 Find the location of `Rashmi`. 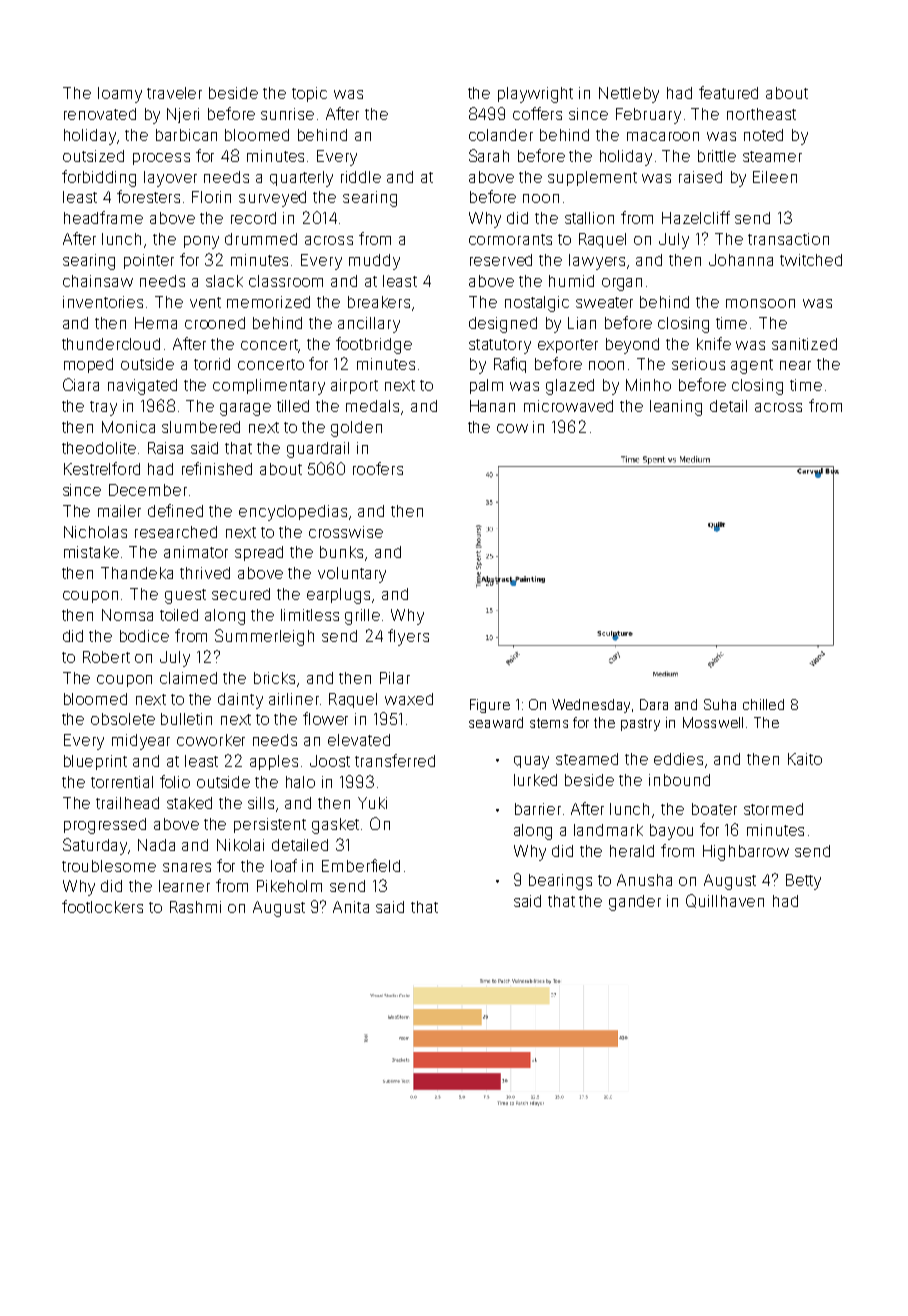

Rashmi is located at coordinates (195, 907).
